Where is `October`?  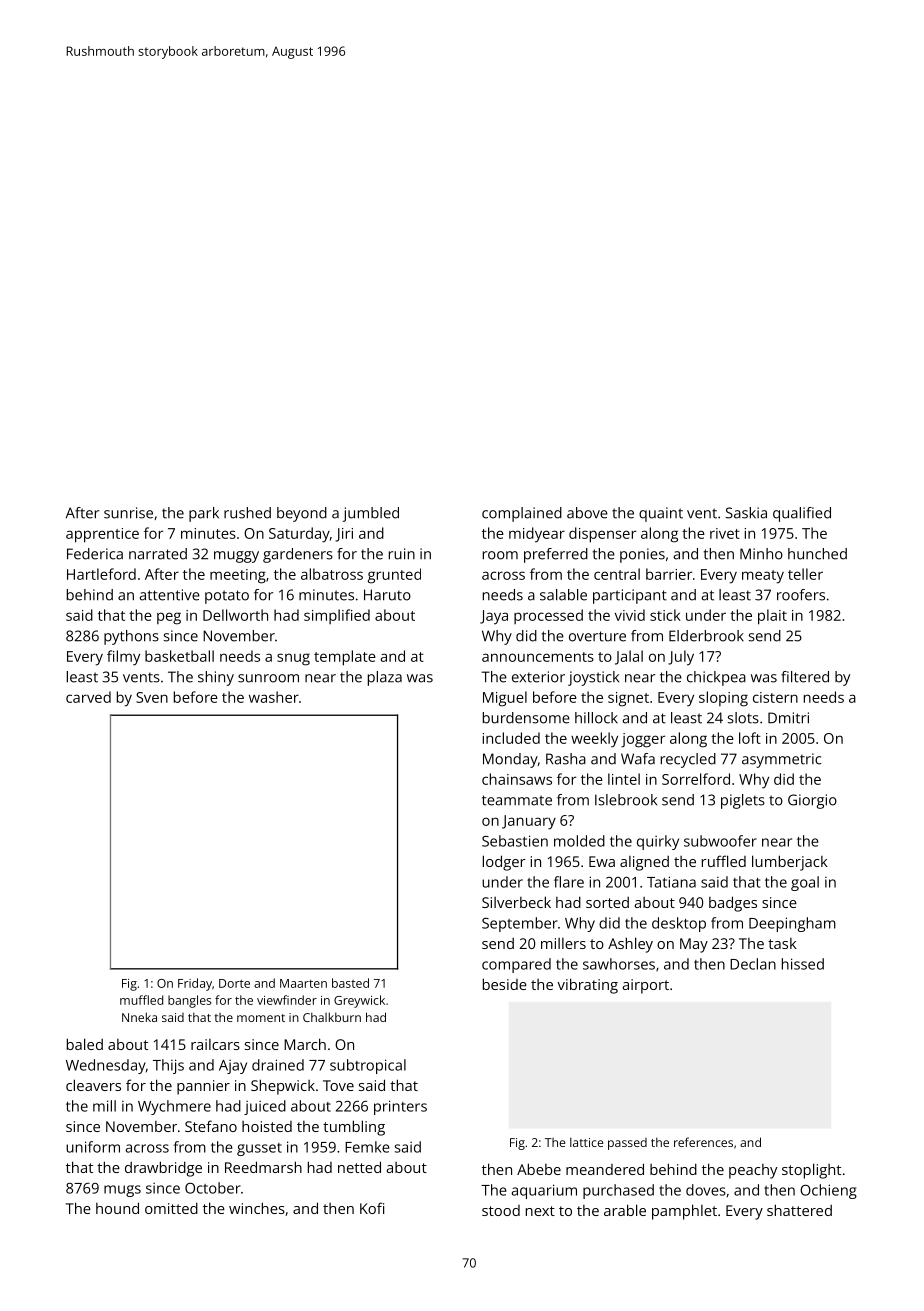 October is located at coordinates (213, 1188).
